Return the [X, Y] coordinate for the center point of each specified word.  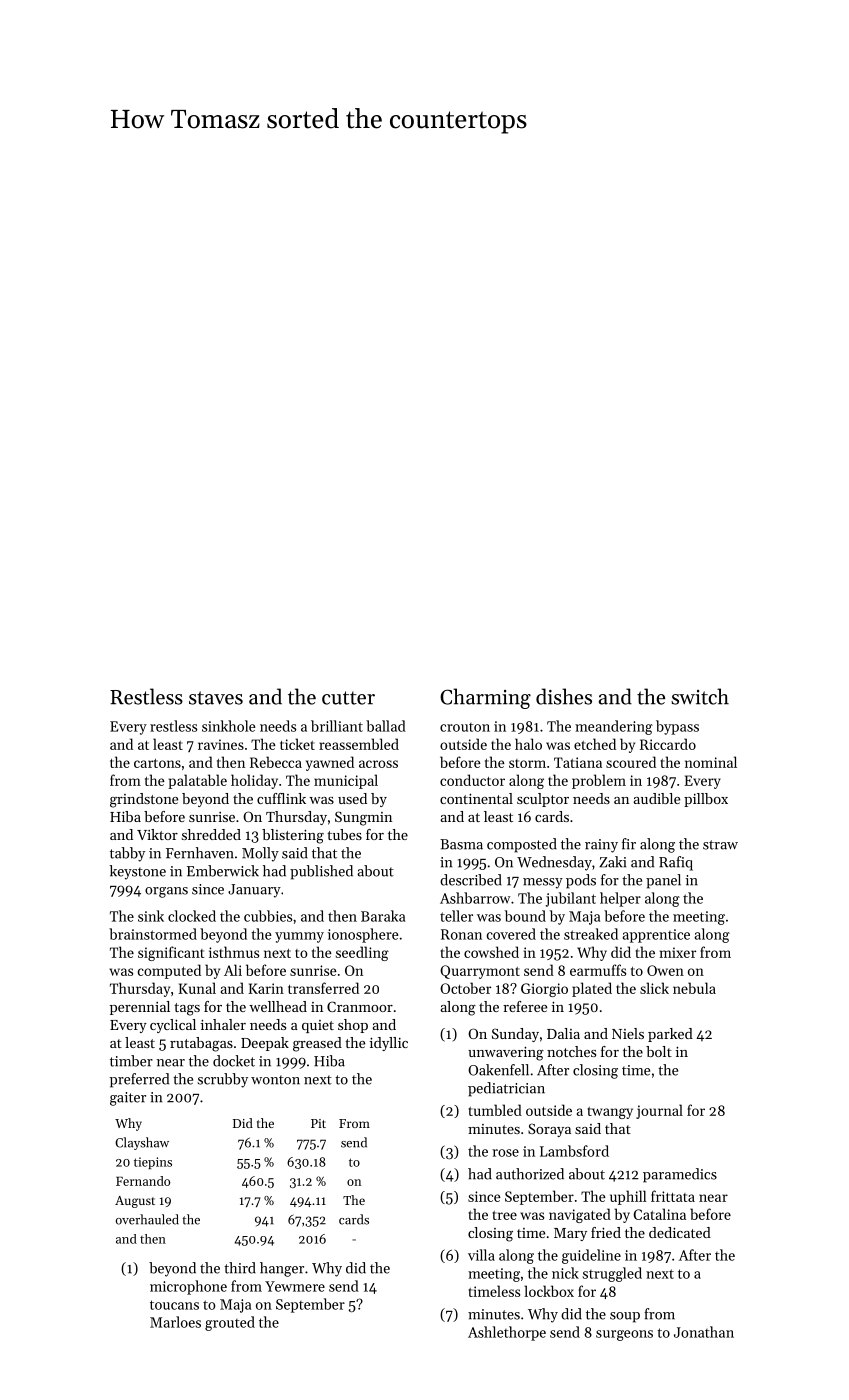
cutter [348, 698]
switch [700, 696]
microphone [188, 1287]
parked [670, 1035]
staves [216, 698]
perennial [140, 1008]
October [465, 988]
